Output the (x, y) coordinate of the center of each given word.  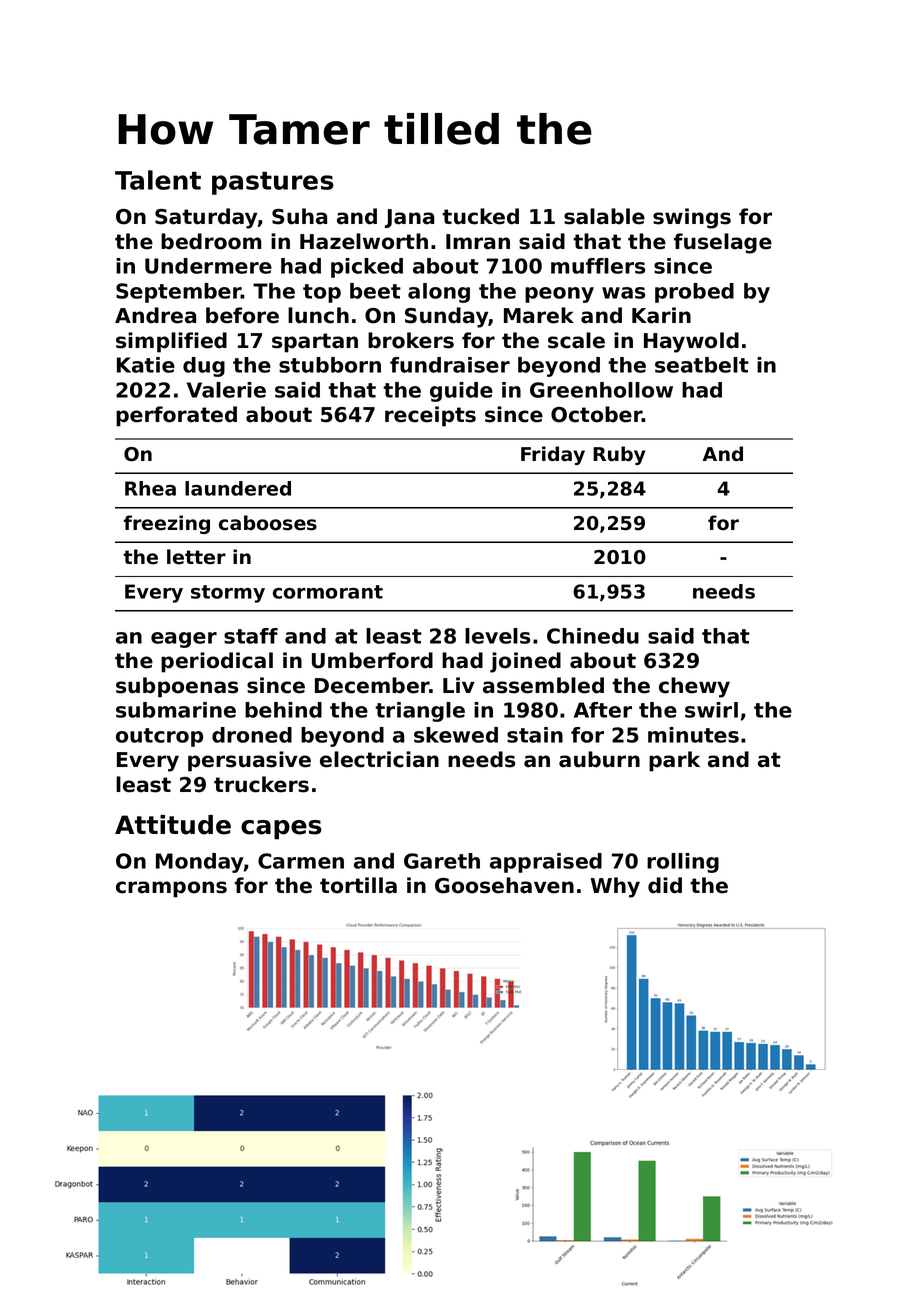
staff (251, 636)
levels (497, 636)
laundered (238, 488)
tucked (480, 216)
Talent (158, 180)
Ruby (619, 455)
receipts (430, 416)
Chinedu (593, 636)
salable (604, 216)
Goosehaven (504, 885)
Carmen (301, 861)
